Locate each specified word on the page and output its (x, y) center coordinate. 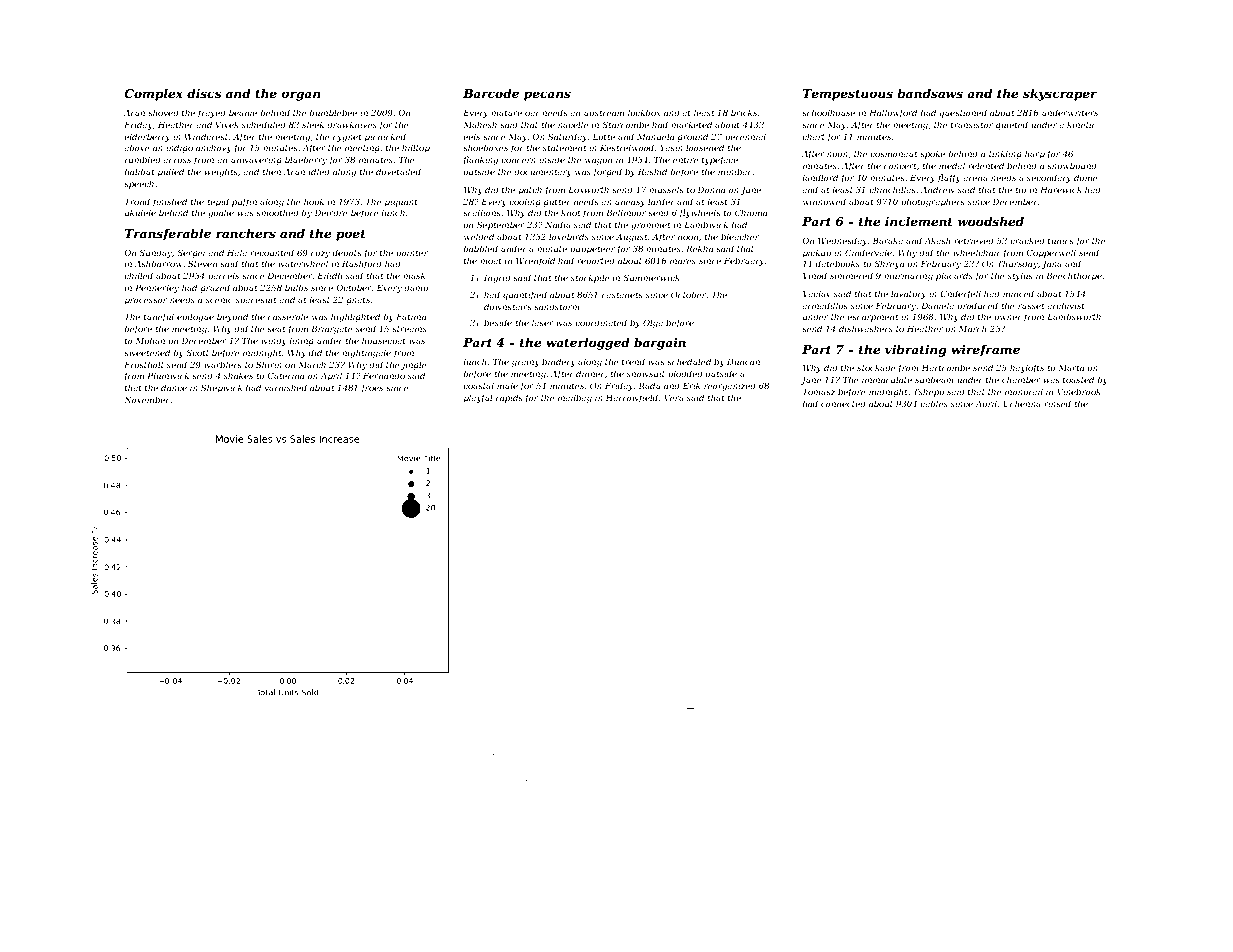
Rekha (699, 248)
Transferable (168, 234)
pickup (817, 253)
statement (564, 148)
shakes (238, 375)
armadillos (825, 305)
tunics (1061, 241)
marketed (691, 124)
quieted (1012, 125)
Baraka (888, 240)
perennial (745, 137)
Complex (153, 94)
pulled (171, 172)
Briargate (332, 329)
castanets (622, 295)
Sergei (191, 253)
